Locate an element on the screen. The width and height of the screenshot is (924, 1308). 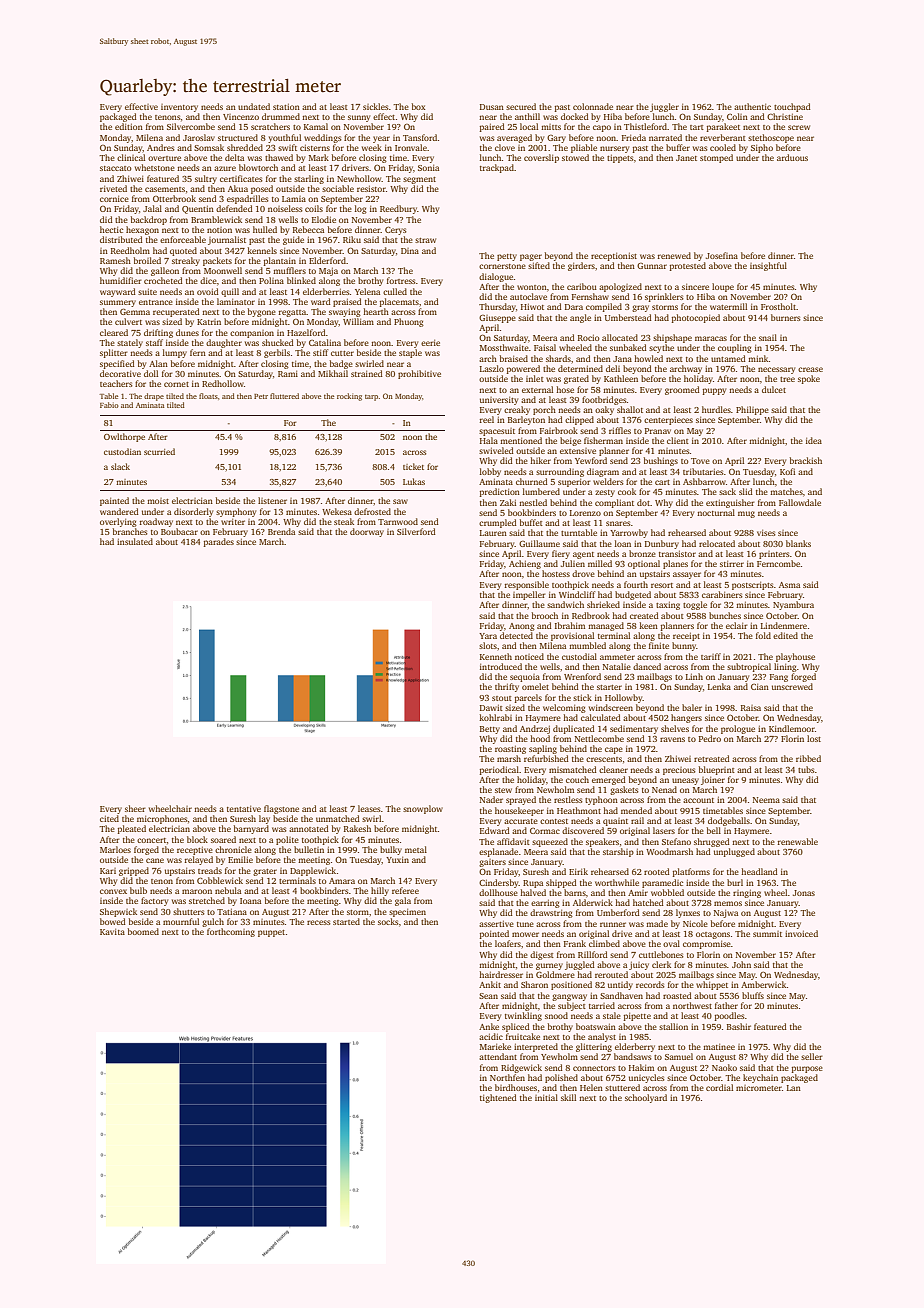
inventory is located at coordinates (179, 108).
